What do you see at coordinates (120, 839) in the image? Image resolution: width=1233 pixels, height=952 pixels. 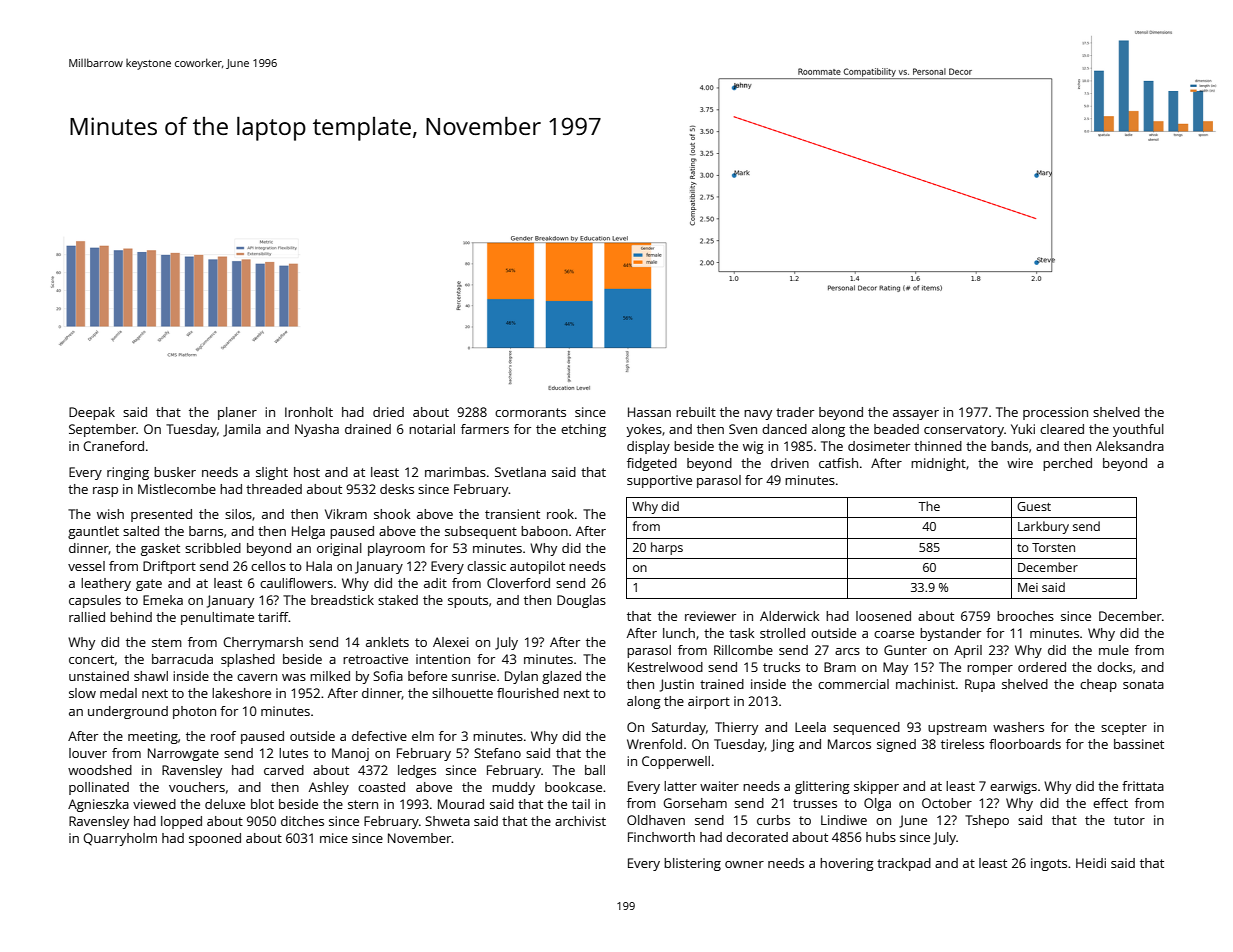 I see `Quarryholm` at bounding box center [120, 839].
